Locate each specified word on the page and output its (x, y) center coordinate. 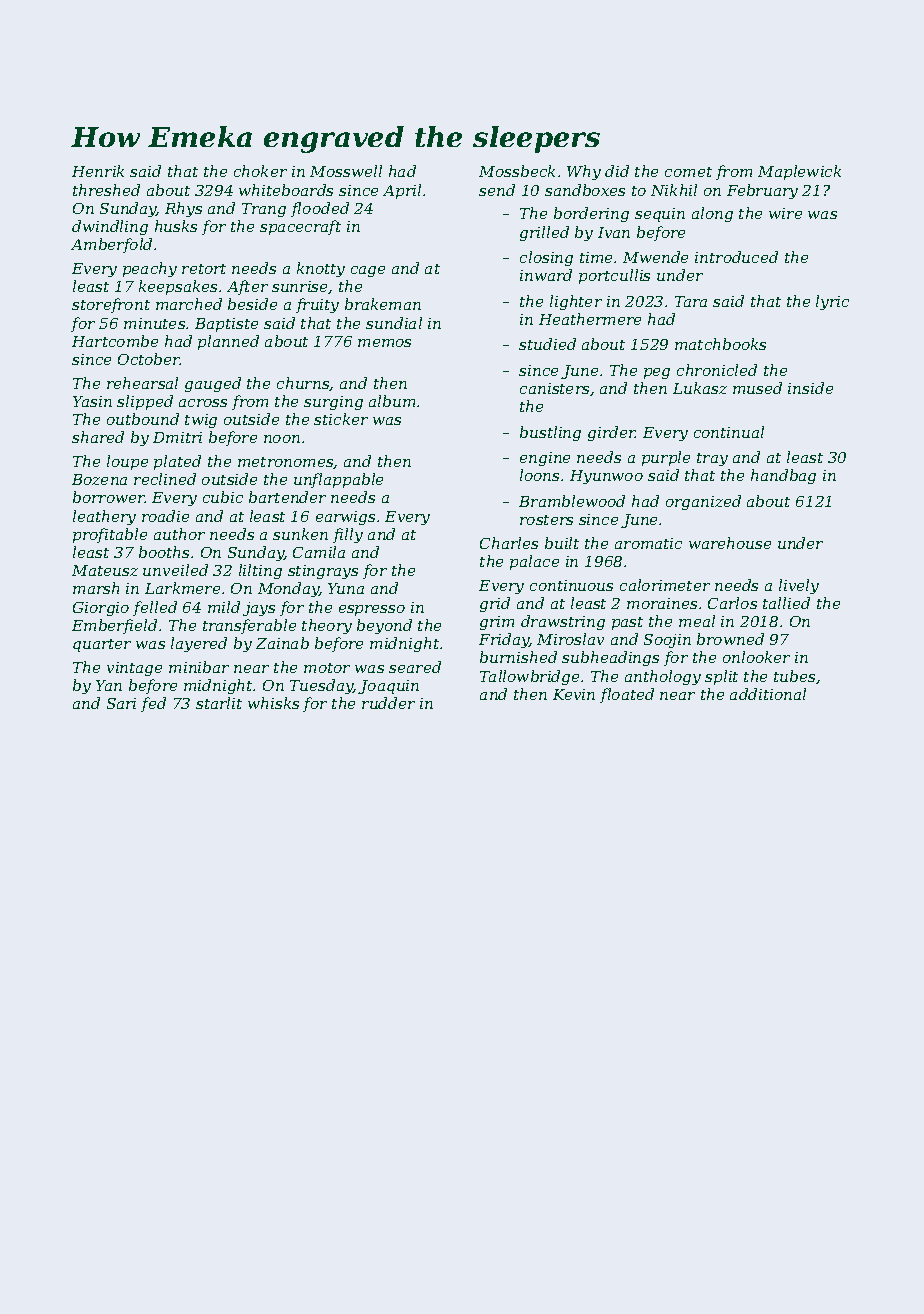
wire (785, 213)
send (497, 190)
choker (260, 171)
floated (627, 695)
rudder (388, 703)
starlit (219, 703)
